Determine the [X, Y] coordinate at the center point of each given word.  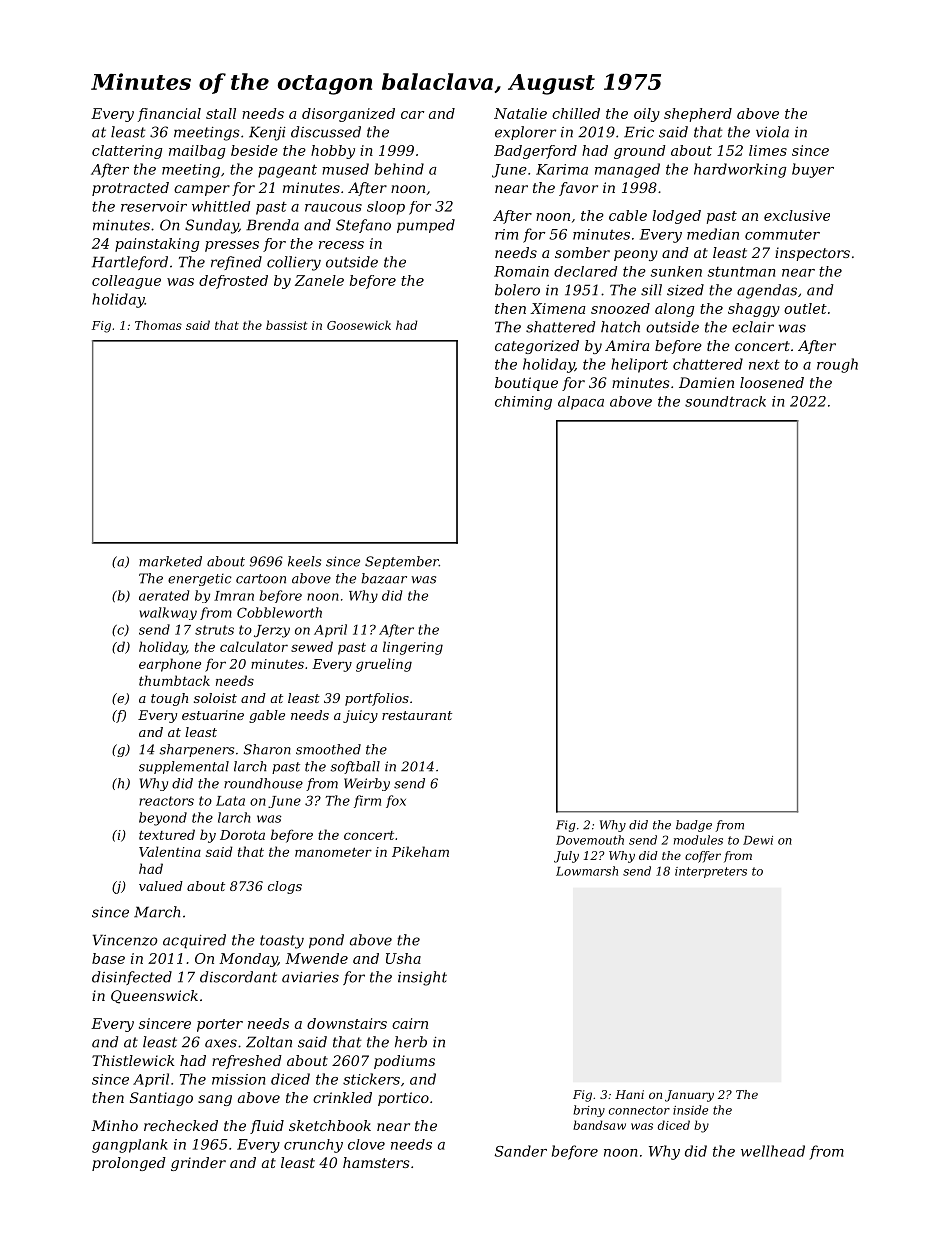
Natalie [520, 113]
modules [698, 840]
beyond [163, 819]
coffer [703, 857]
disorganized [348, 115]
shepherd [698, 115]
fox [396, 801]
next [764, 365]
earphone [170, 665]
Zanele [319, 280]
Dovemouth [590, 840]
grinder [198, 1164]
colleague [126, 282]
